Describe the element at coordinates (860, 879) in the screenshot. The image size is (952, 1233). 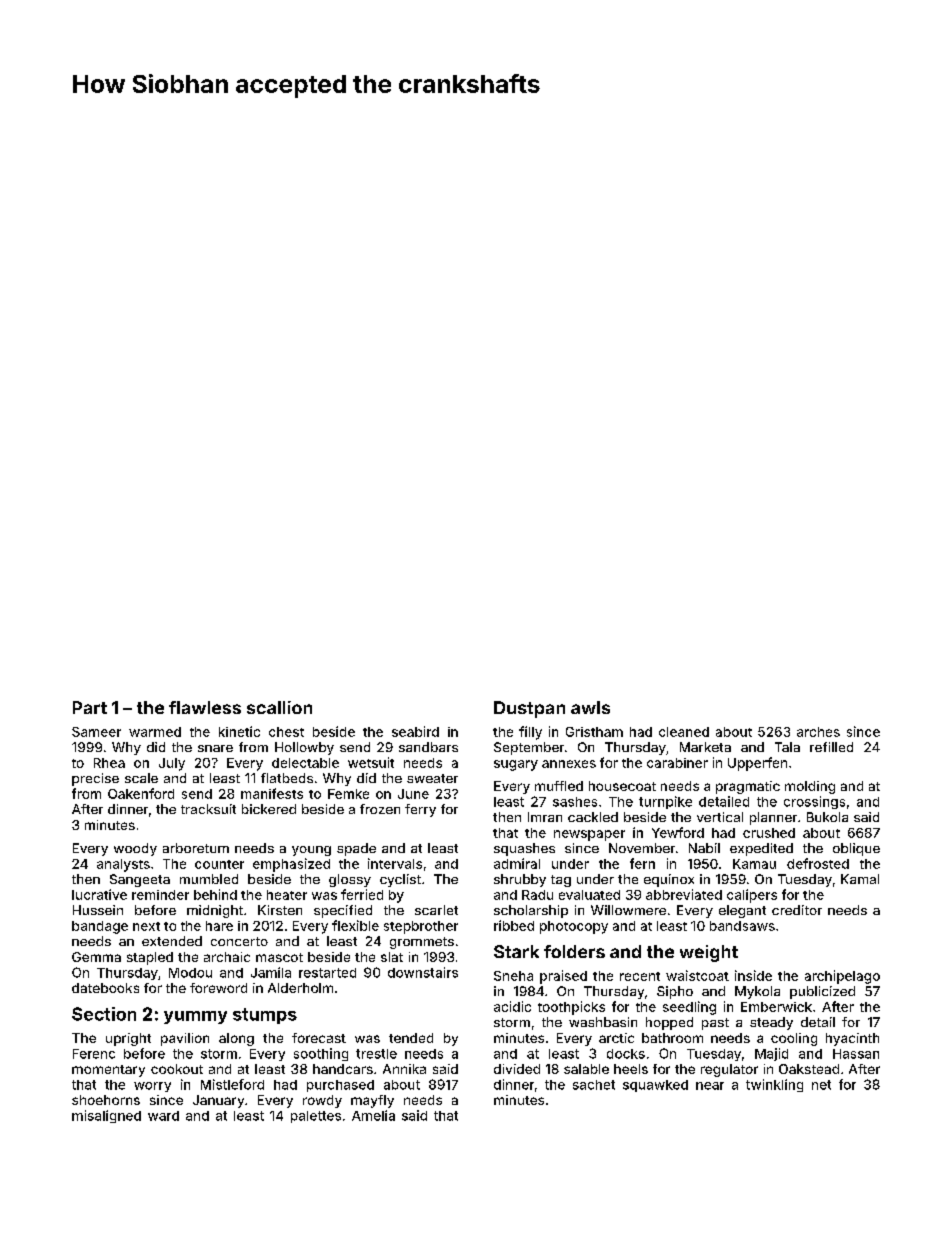
I see `Kamal` at that location.
